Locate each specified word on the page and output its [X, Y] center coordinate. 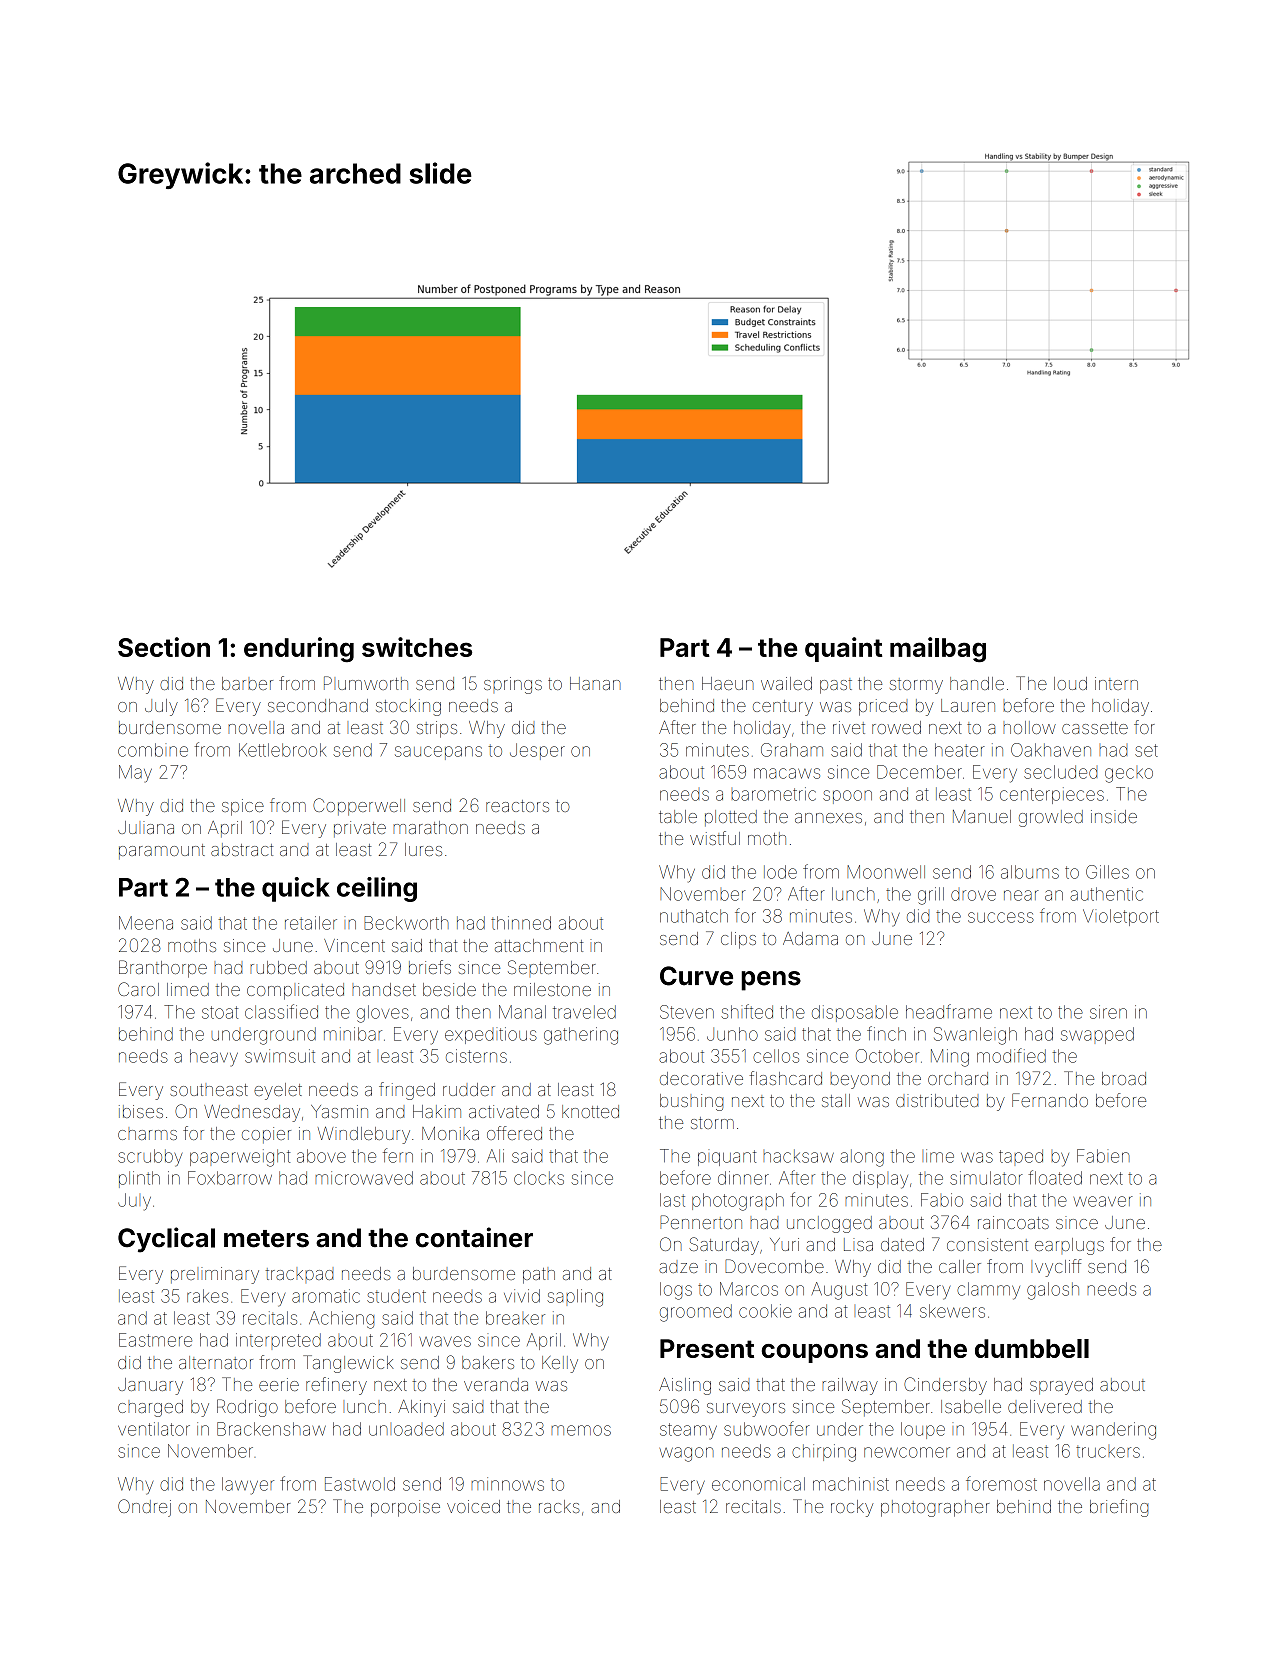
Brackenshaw [271, 1429]
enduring [299, 650]
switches [417, 647]
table [678, 816]
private [360, 829]
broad [1124, 1078]
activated [504, 1111]
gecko [1129, 775]
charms [147, 1135]
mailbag [938, 650]
